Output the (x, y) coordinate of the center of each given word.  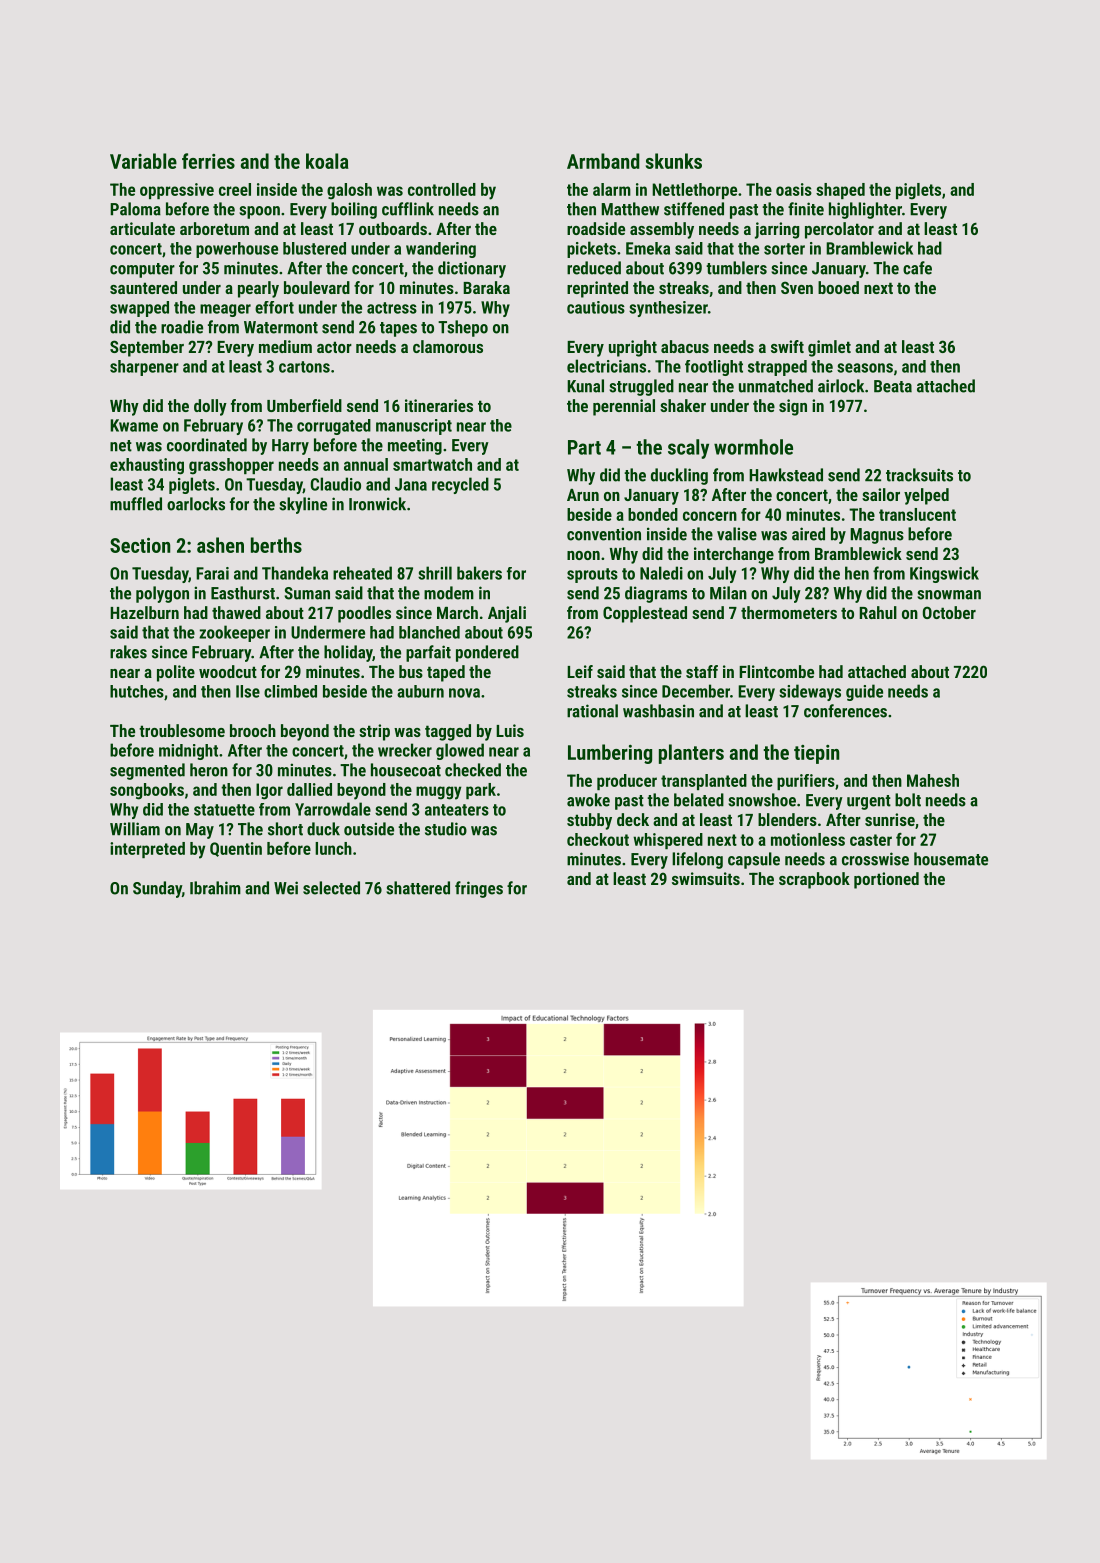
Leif (580, 671)
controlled (442, 189)
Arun (583, 495)
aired (808, 534)
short (285, 829)
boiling (354, 210)
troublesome (182, 730)
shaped (840, 191)
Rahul (878, 612)
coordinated (207, 445)
